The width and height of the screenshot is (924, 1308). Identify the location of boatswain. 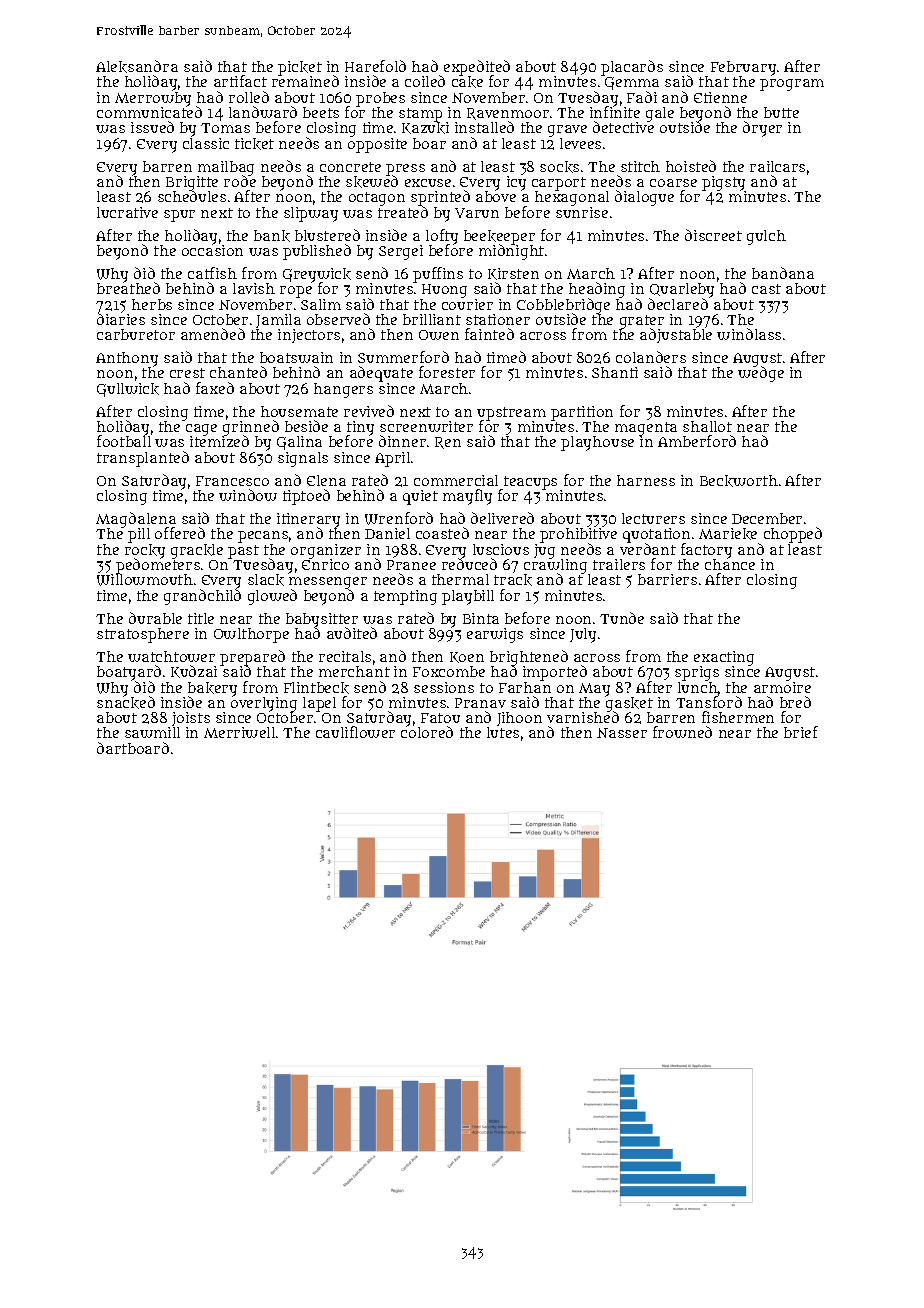
(296, 357).
